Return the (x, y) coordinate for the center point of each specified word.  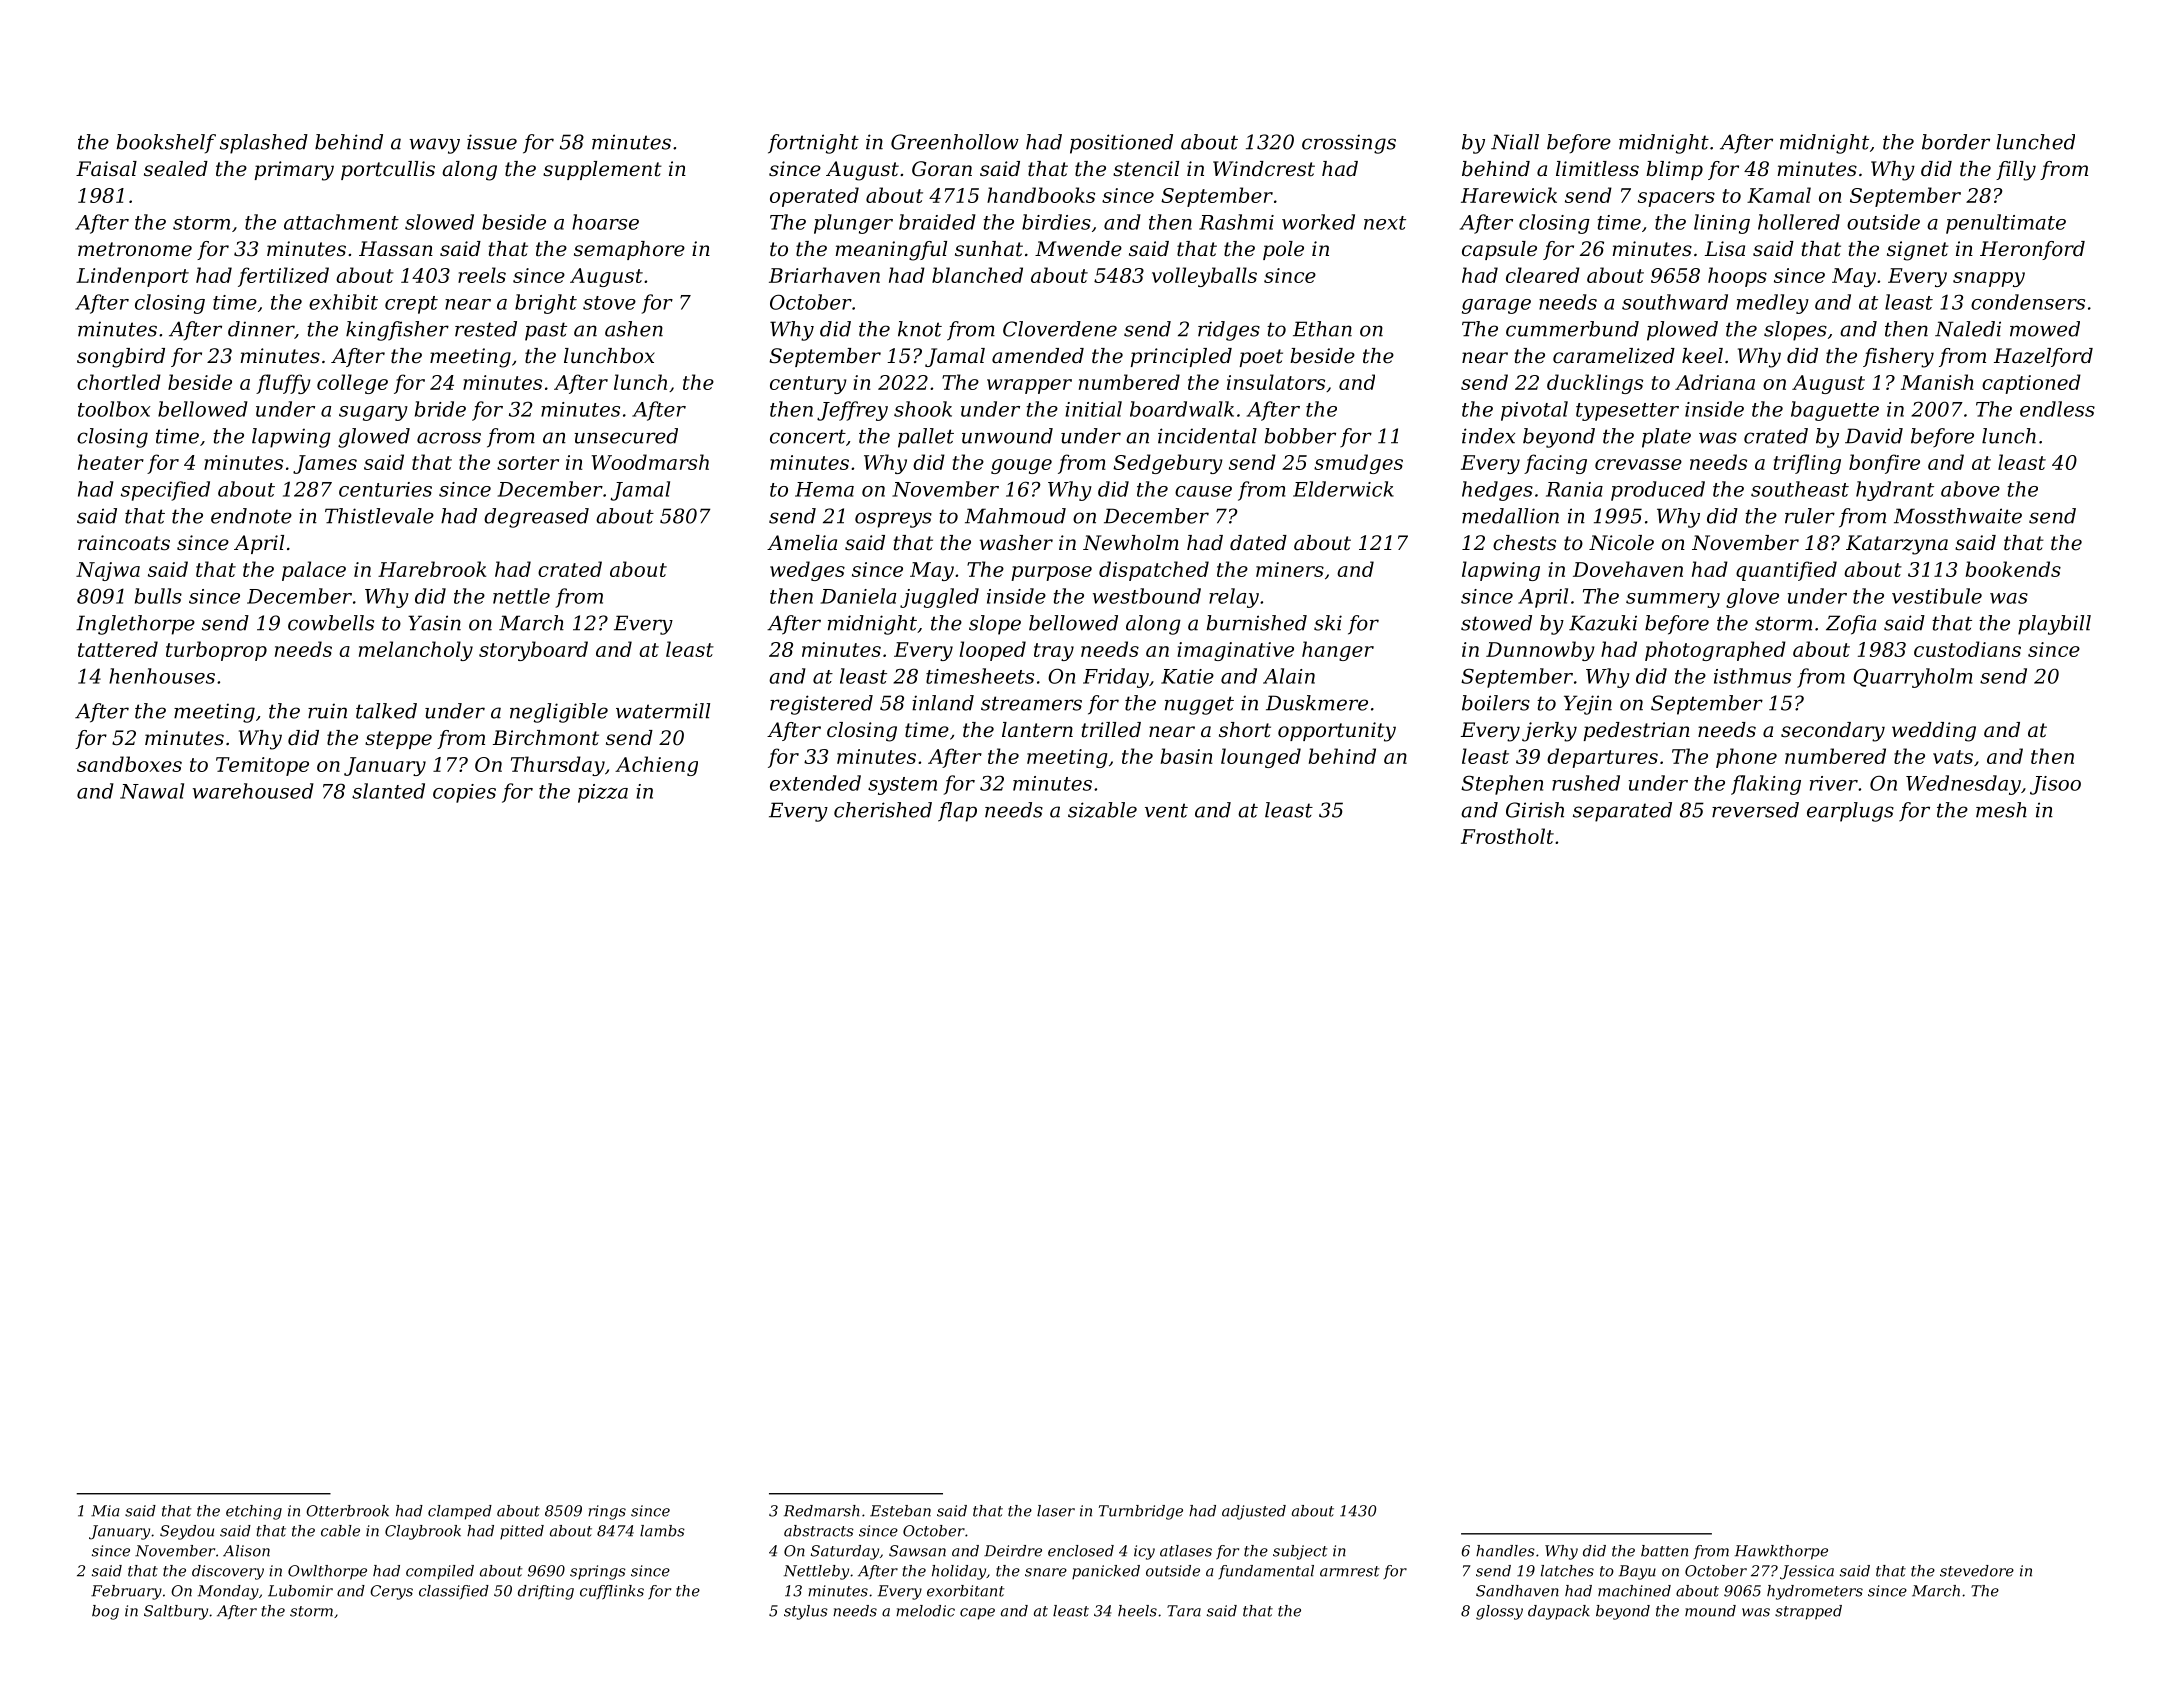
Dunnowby (1540, 651)
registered (821, 705)
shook (923, 409)
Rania (1574, 489)
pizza (603, 793)
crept (411, 305)
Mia (105, 1511)
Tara (1184, 1611)
